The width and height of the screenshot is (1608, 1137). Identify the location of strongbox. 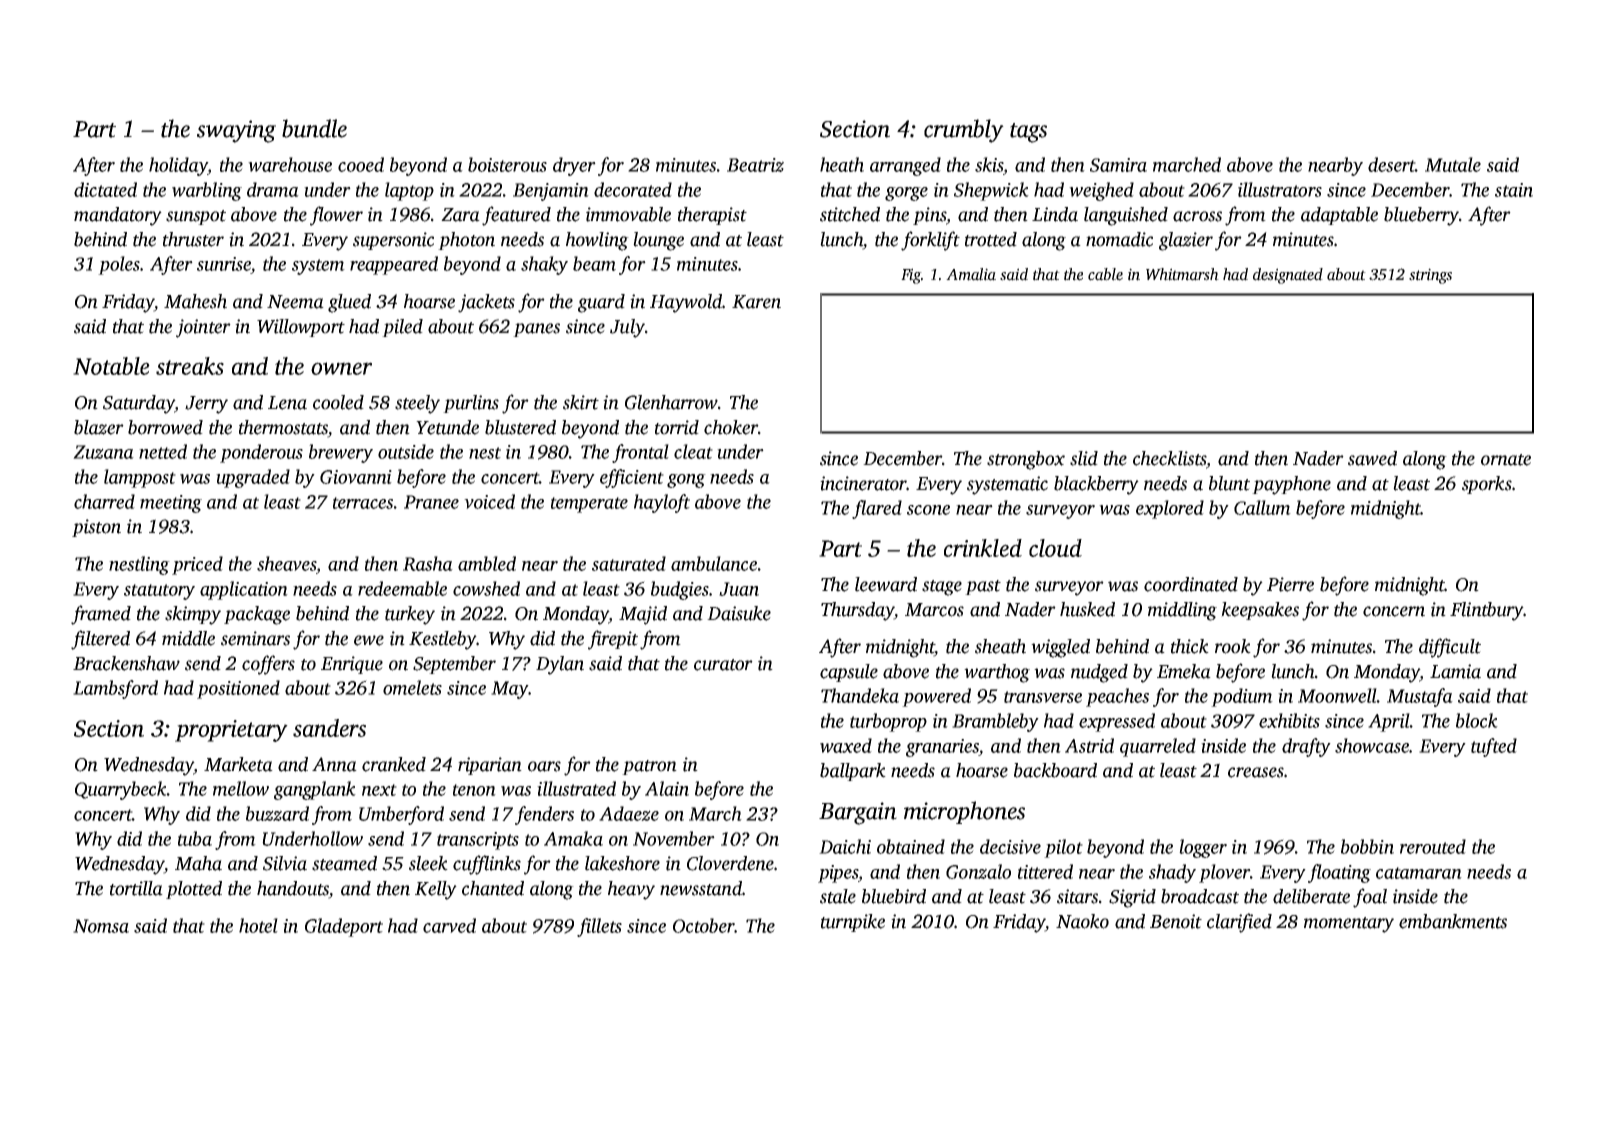
(1026, 460).
